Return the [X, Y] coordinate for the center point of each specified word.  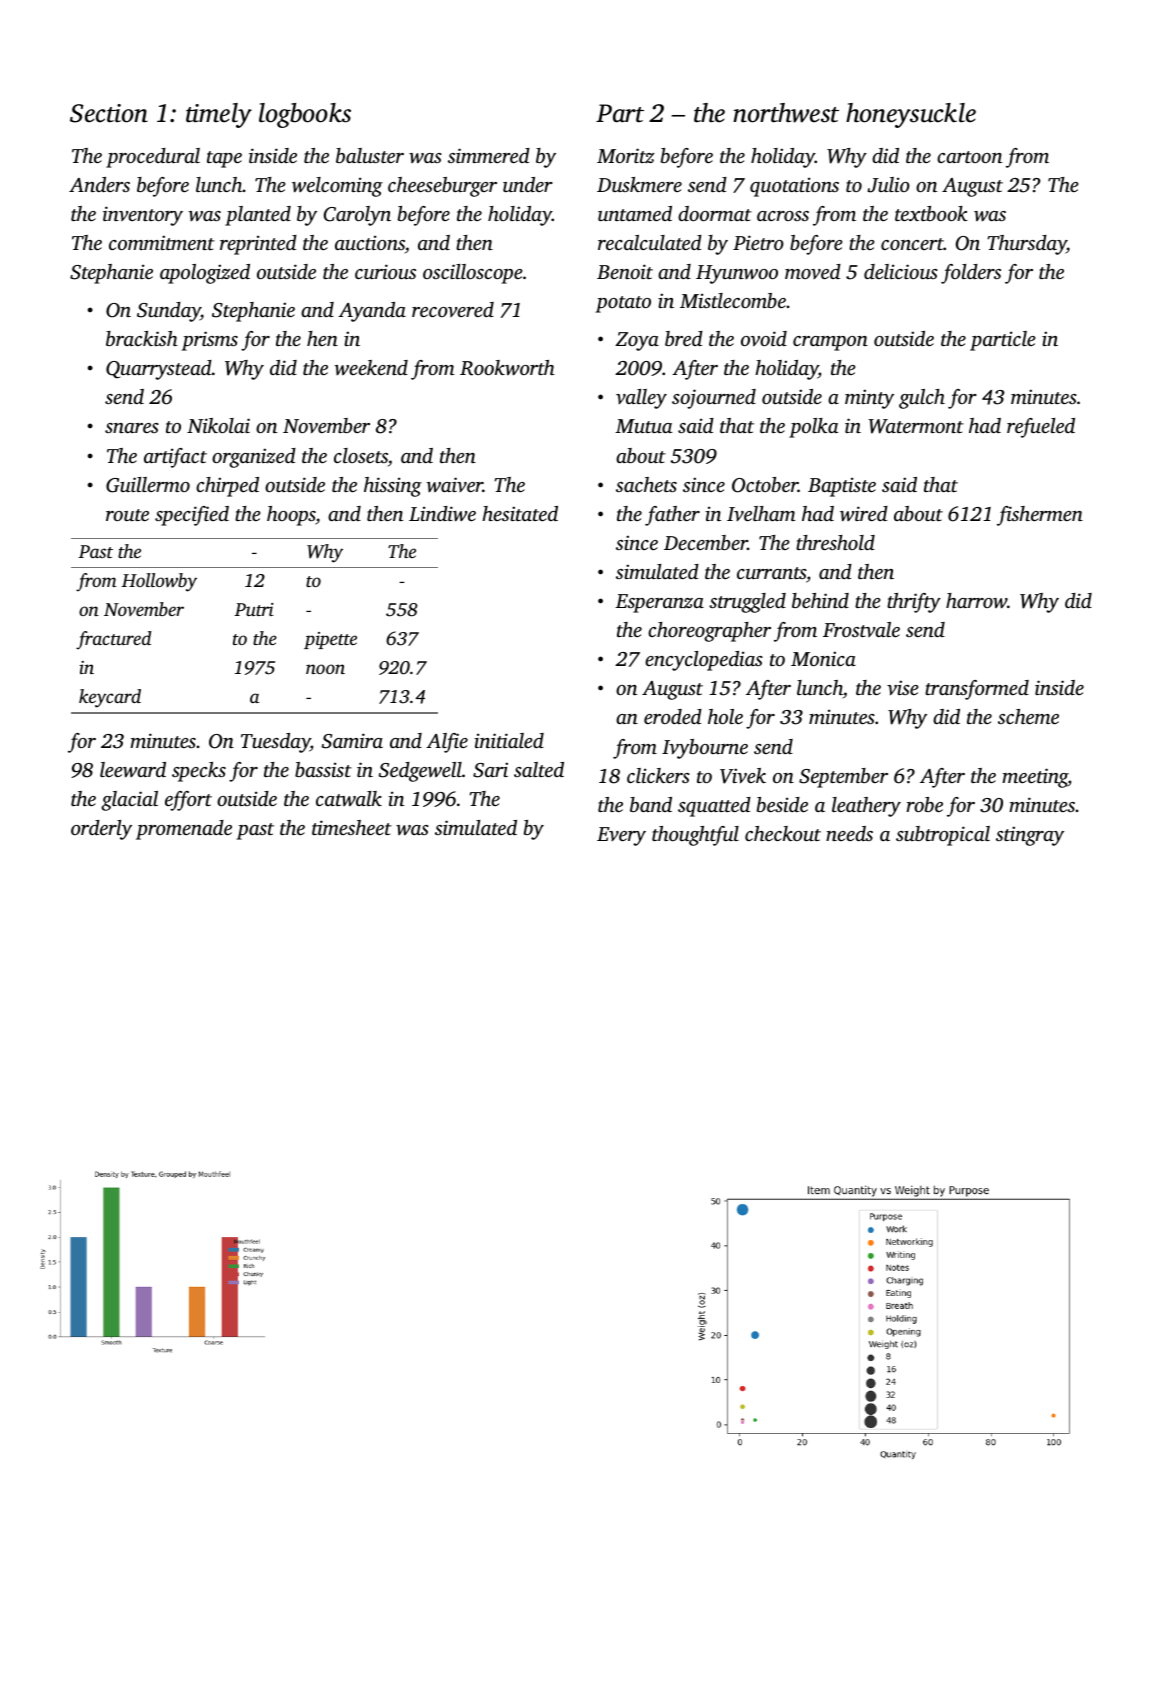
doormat [715, 213]
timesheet [352, 827]
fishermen [1040, 516]
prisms [210, 341]
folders [971, 274]
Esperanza [659, 603]
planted [258, 216]
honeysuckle [911, 115]
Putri [254, 609]
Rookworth [507, 368]
